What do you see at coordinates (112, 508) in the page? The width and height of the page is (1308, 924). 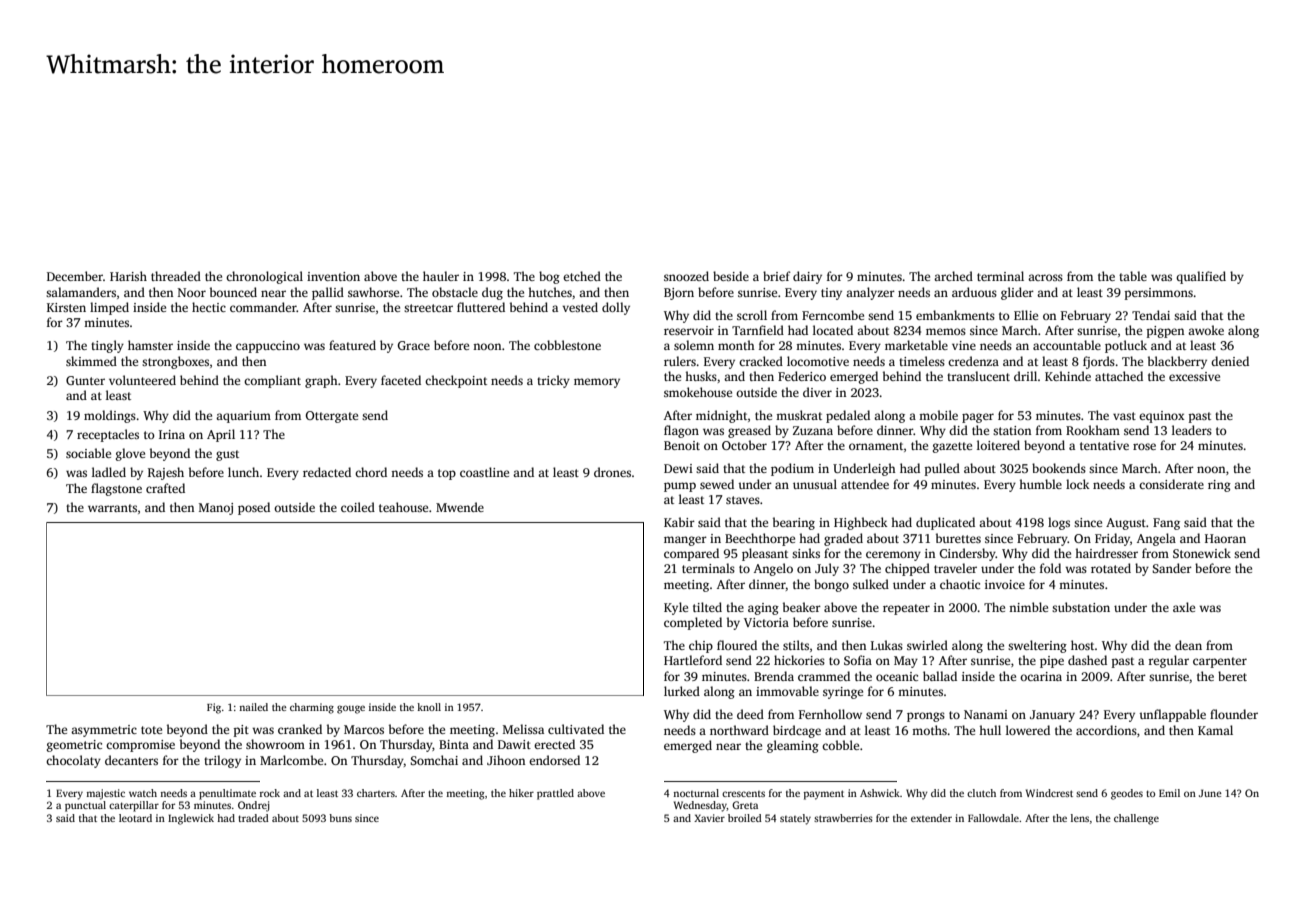 I see `warrants` at bounding box center [112, 508].
